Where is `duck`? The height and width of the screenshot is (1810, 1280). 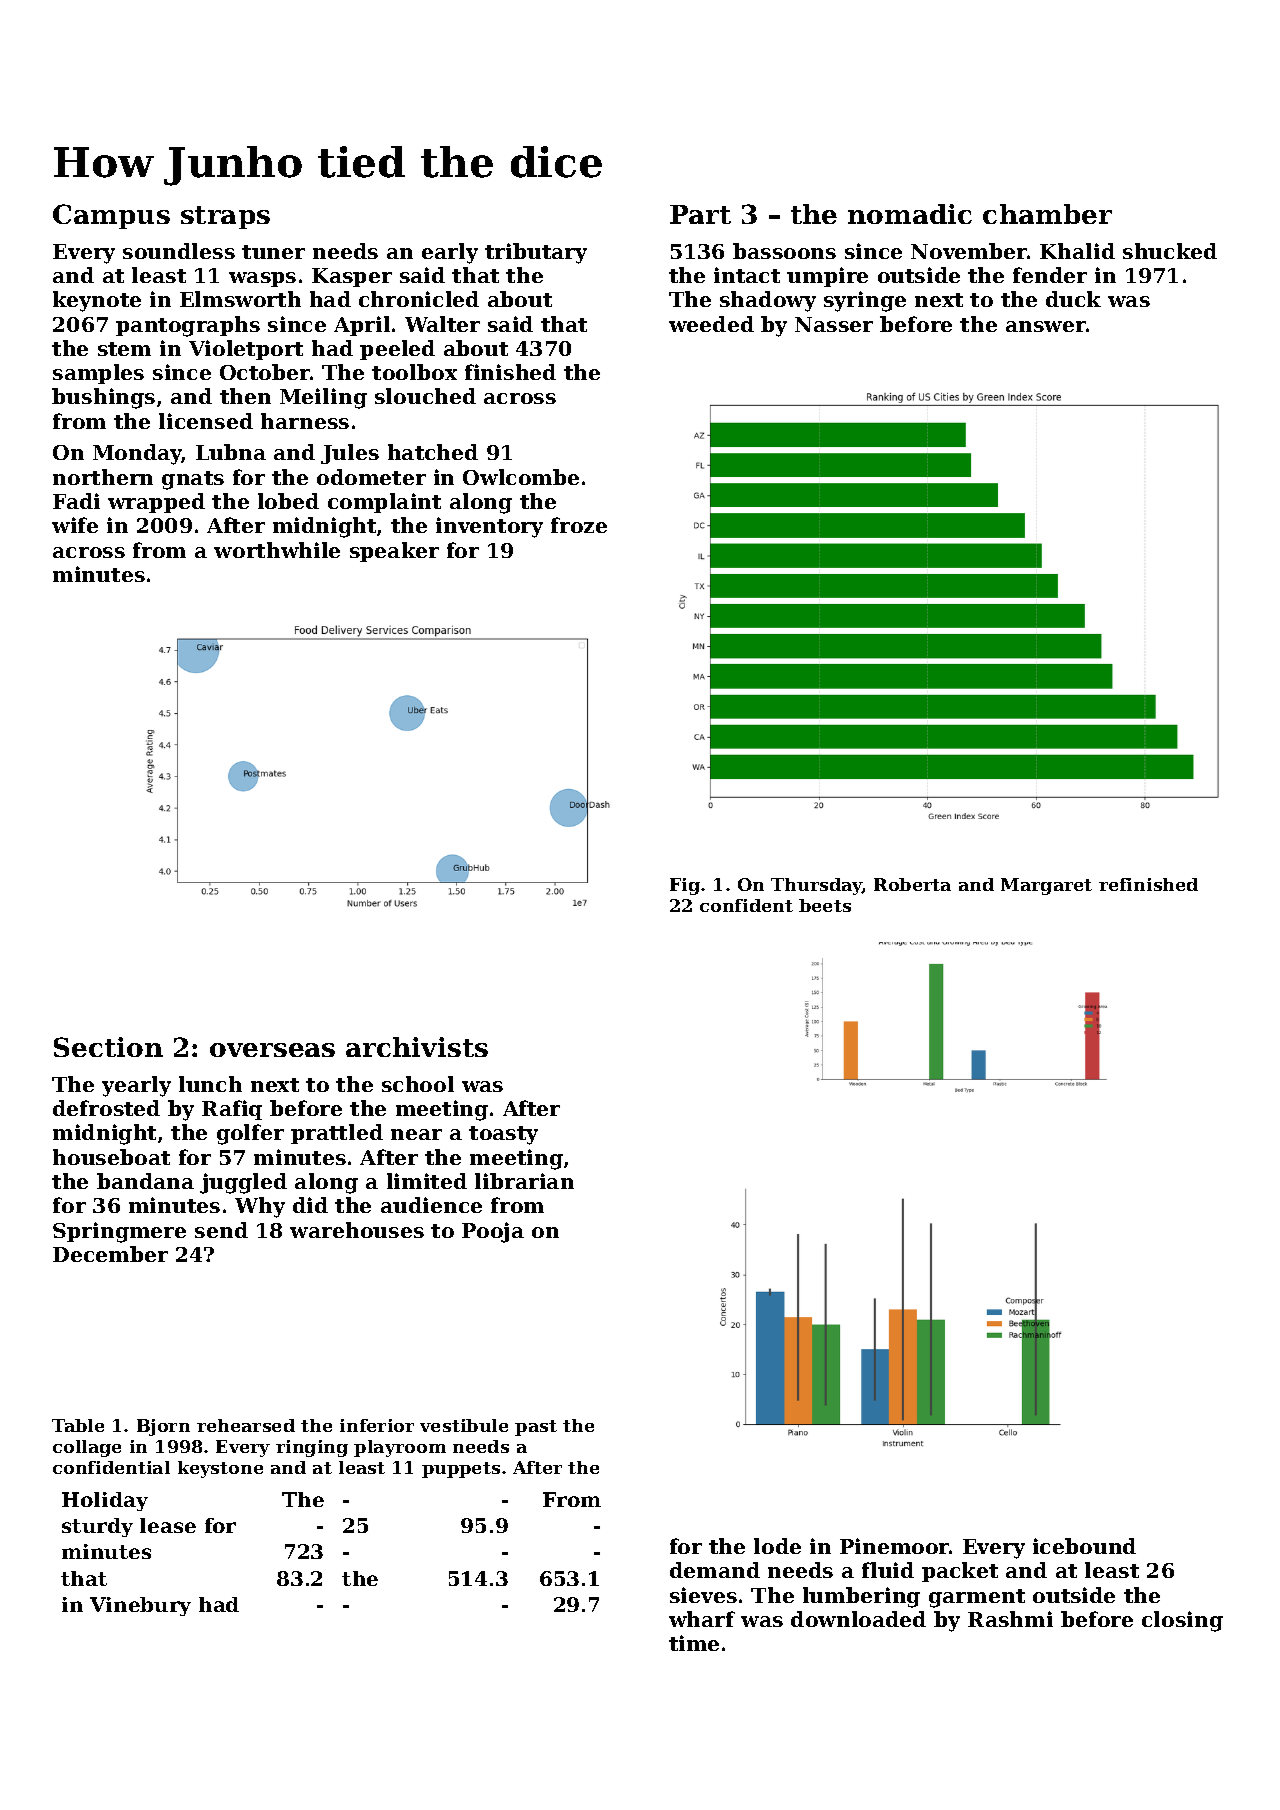 duck is located at coordinates (1073, 299).
